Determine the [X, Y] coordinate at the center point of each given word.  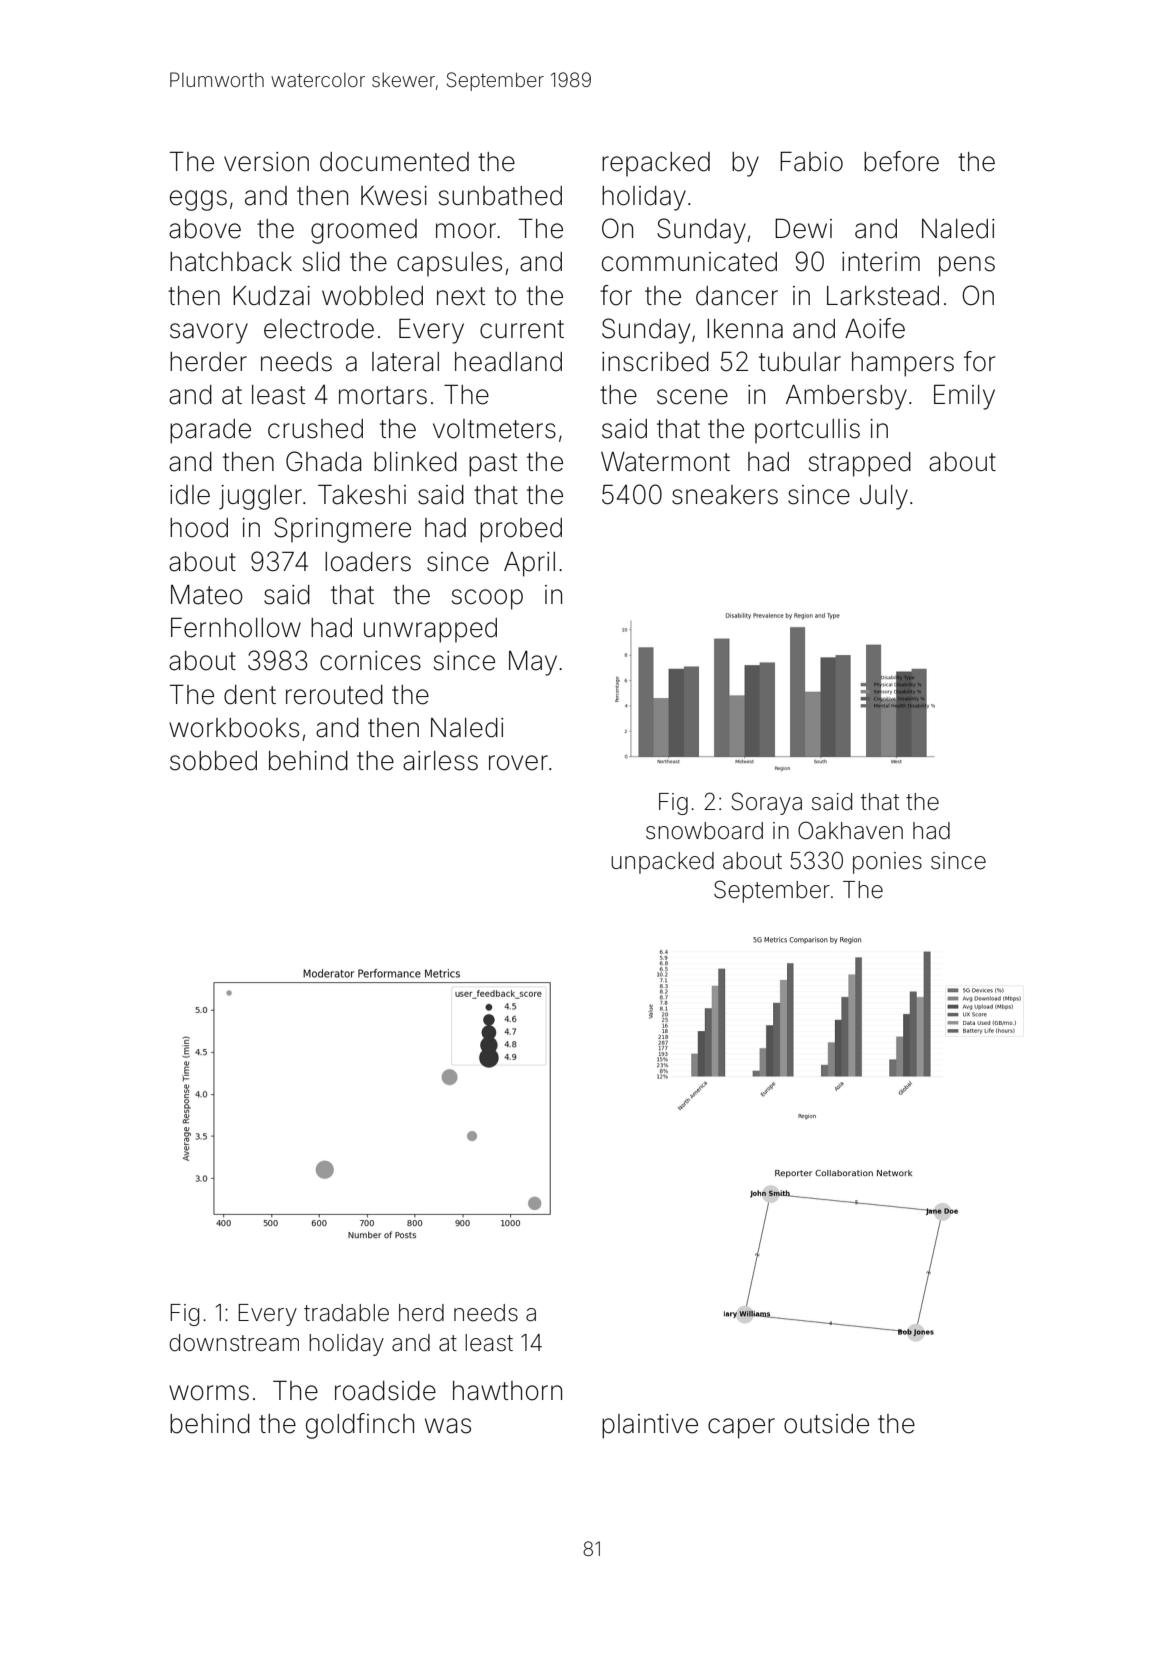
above [205, 229]
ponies [887, 863]
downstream [234, 1343]
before [901, 161]
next [461, 296]
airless [440, 761]
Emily [964, 397]
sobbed [213, 761]
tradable [346, 1313]
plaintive [650, 1426]
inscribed [655, 362]
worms [209, 1393]
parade [210, 431]
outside [826, 1424]
